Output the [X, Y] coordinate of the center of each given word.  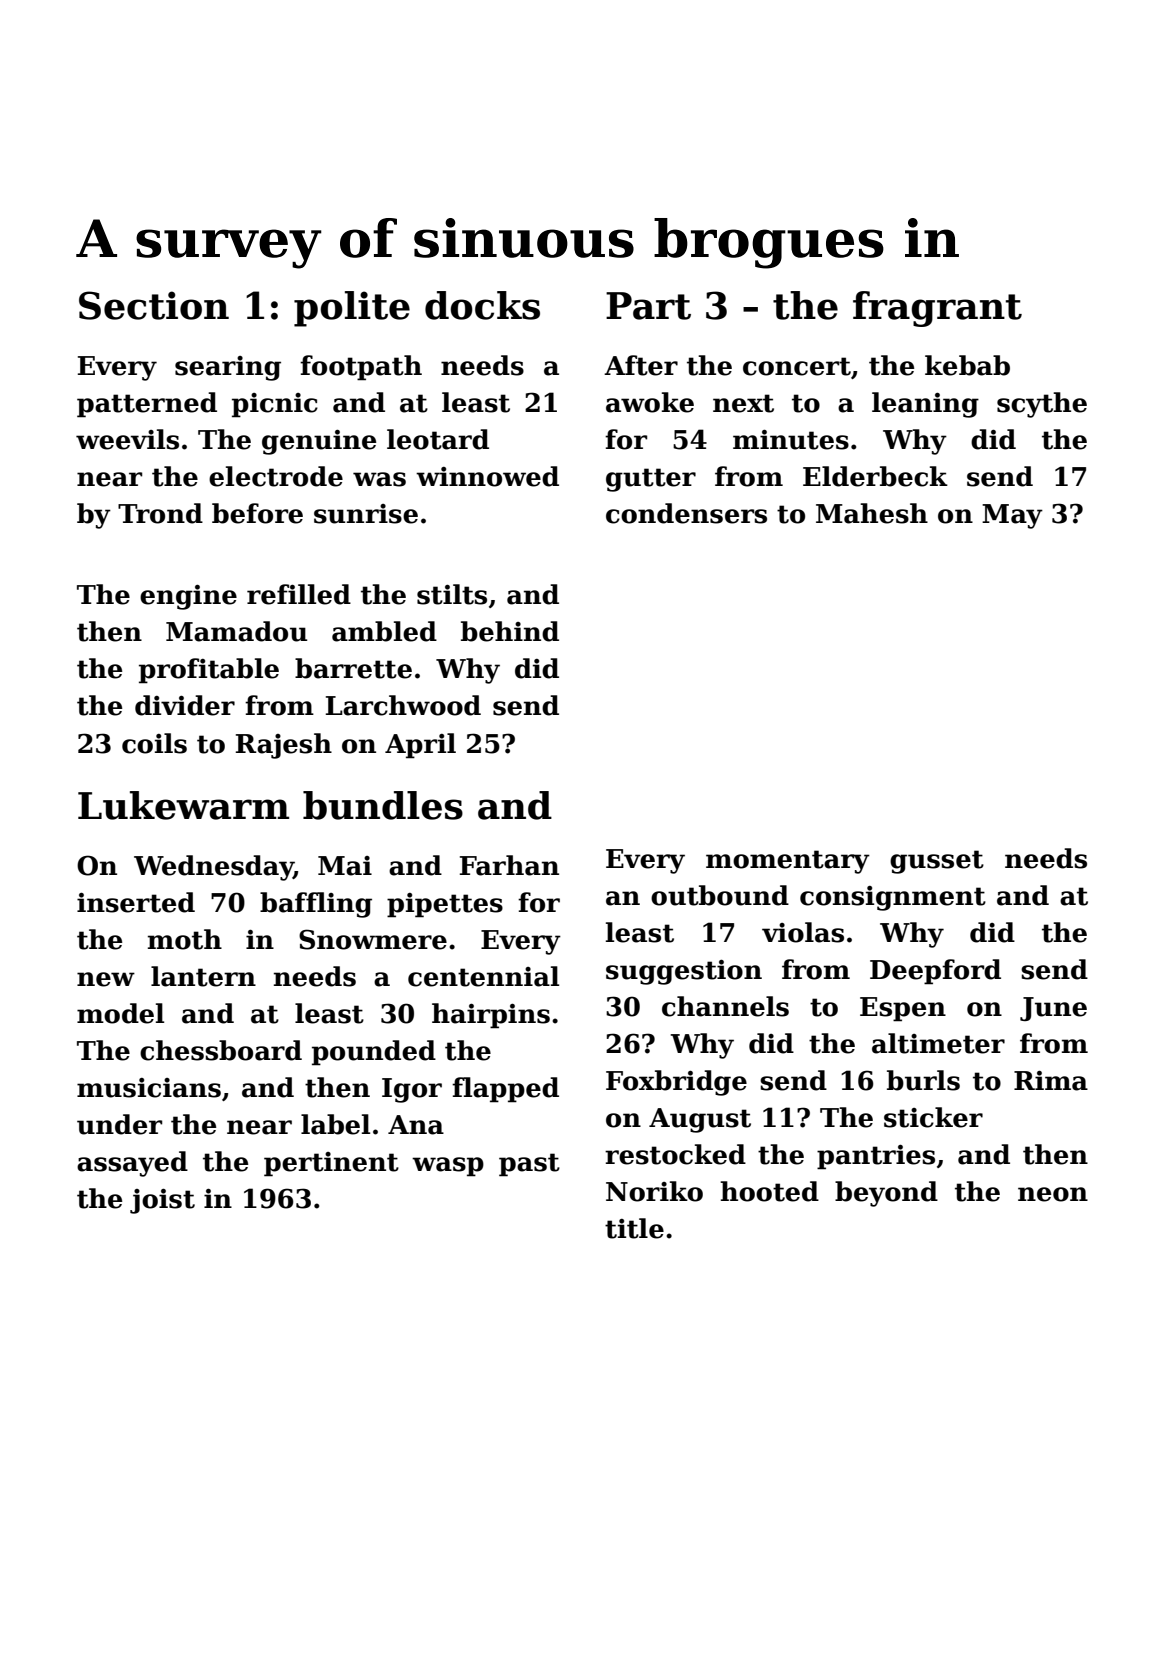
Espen [903, 1009]
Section [154, 305]
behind [510, 631]
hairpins [491, 1016]
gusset [937, 862]
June [1053, 1009]
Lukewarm [183, 805]
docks [482, 305]
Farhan [509, 865]
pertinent [331, 1164]
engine [188, 597]
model [120, 1013]
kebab [967, 365]
